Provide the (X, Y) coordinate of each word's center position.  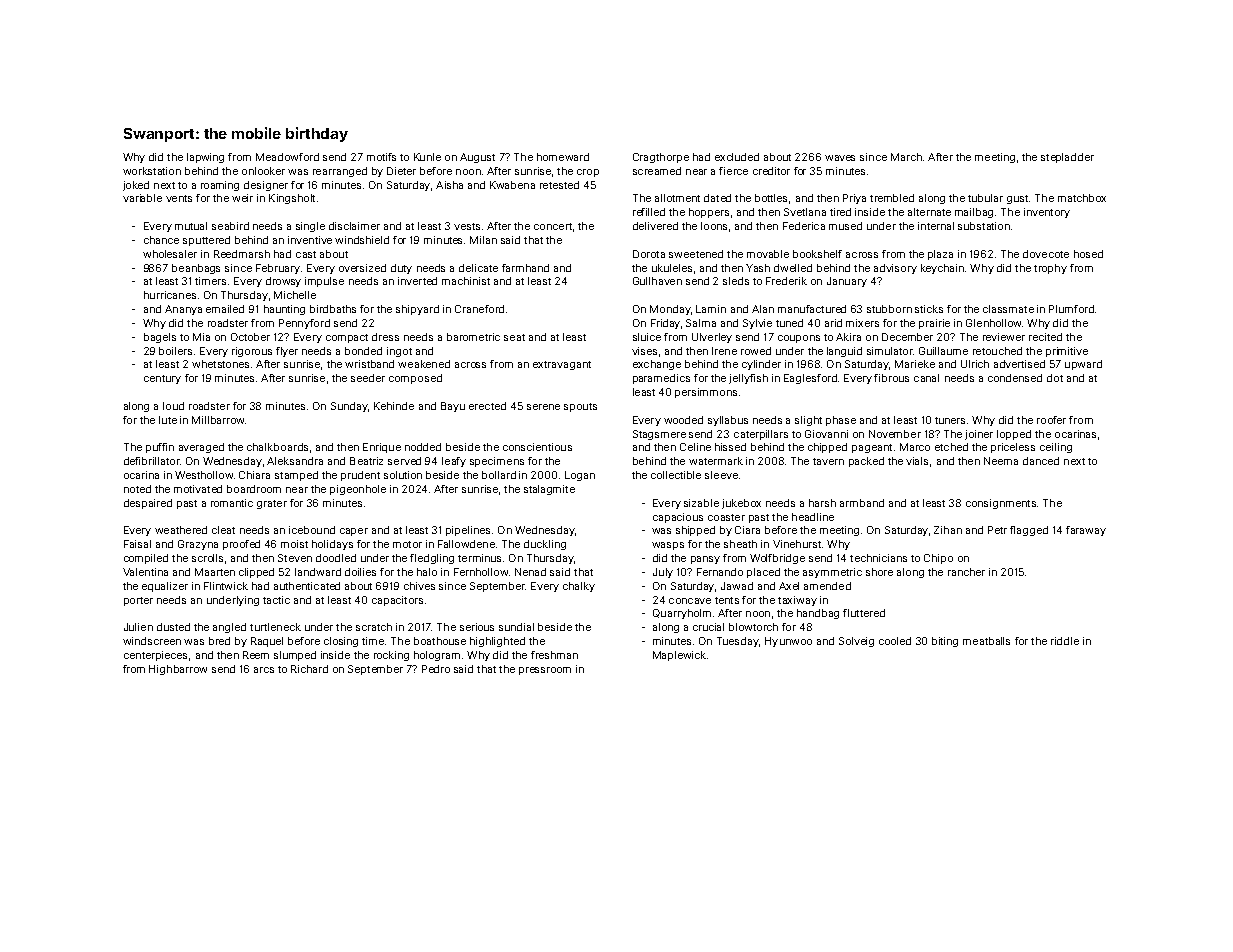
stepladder (1067, 158)
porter (138, 601)
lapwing (205, 158)
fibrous (891, 378)
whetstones (220, 364)
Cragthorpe (661, 158)
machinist (466, 281)
